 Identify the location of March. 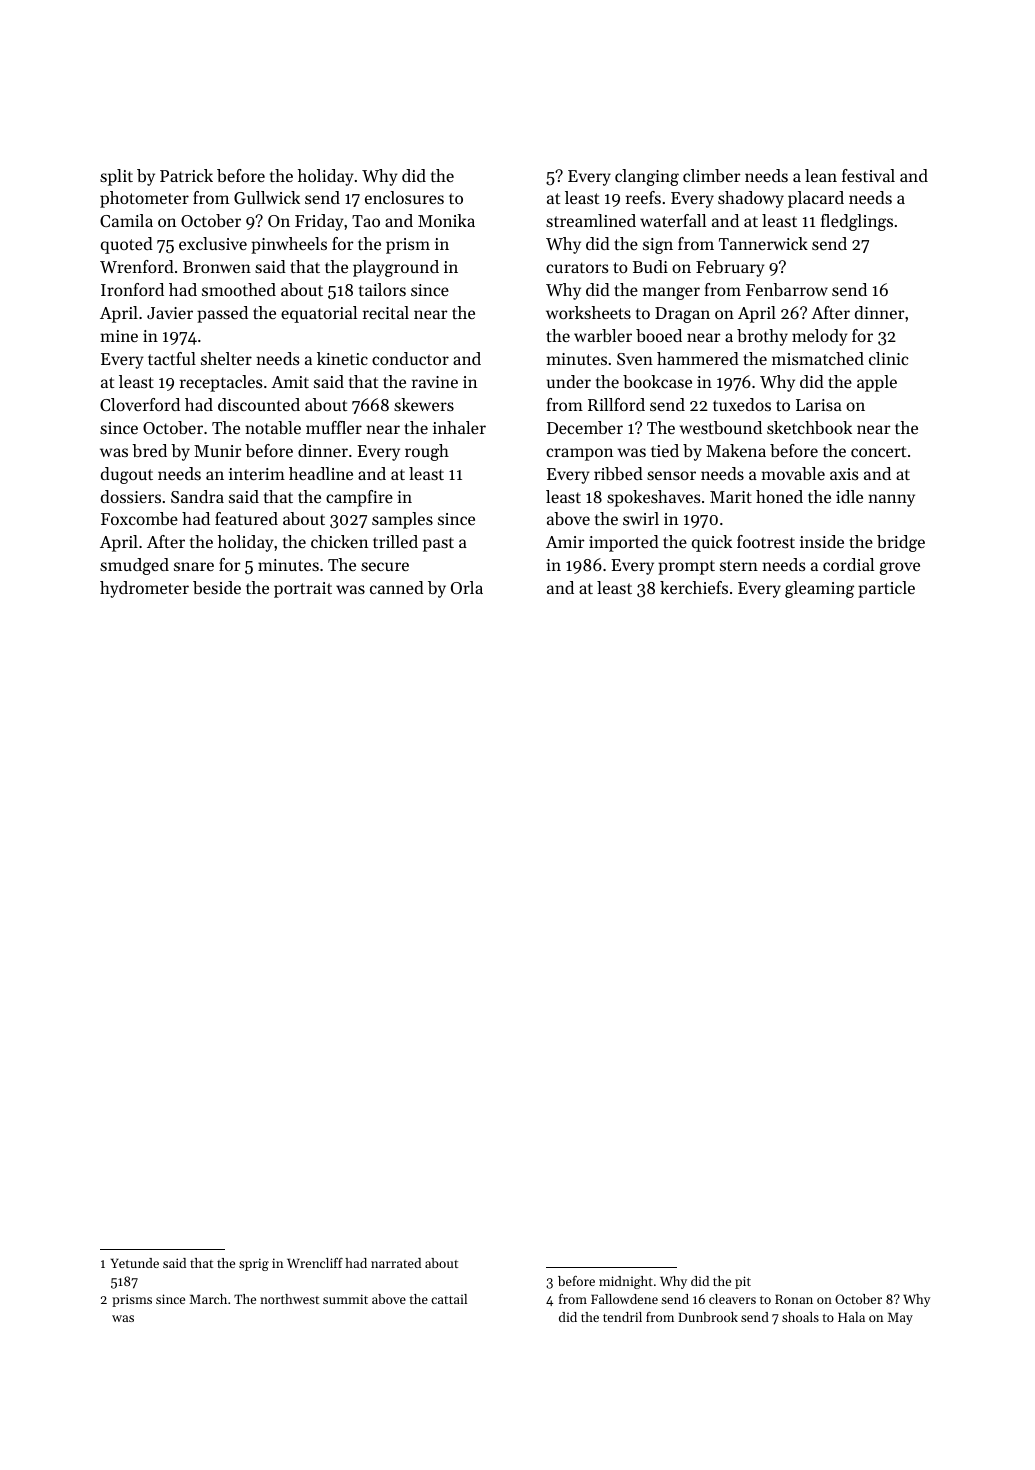
(208, 1299).
